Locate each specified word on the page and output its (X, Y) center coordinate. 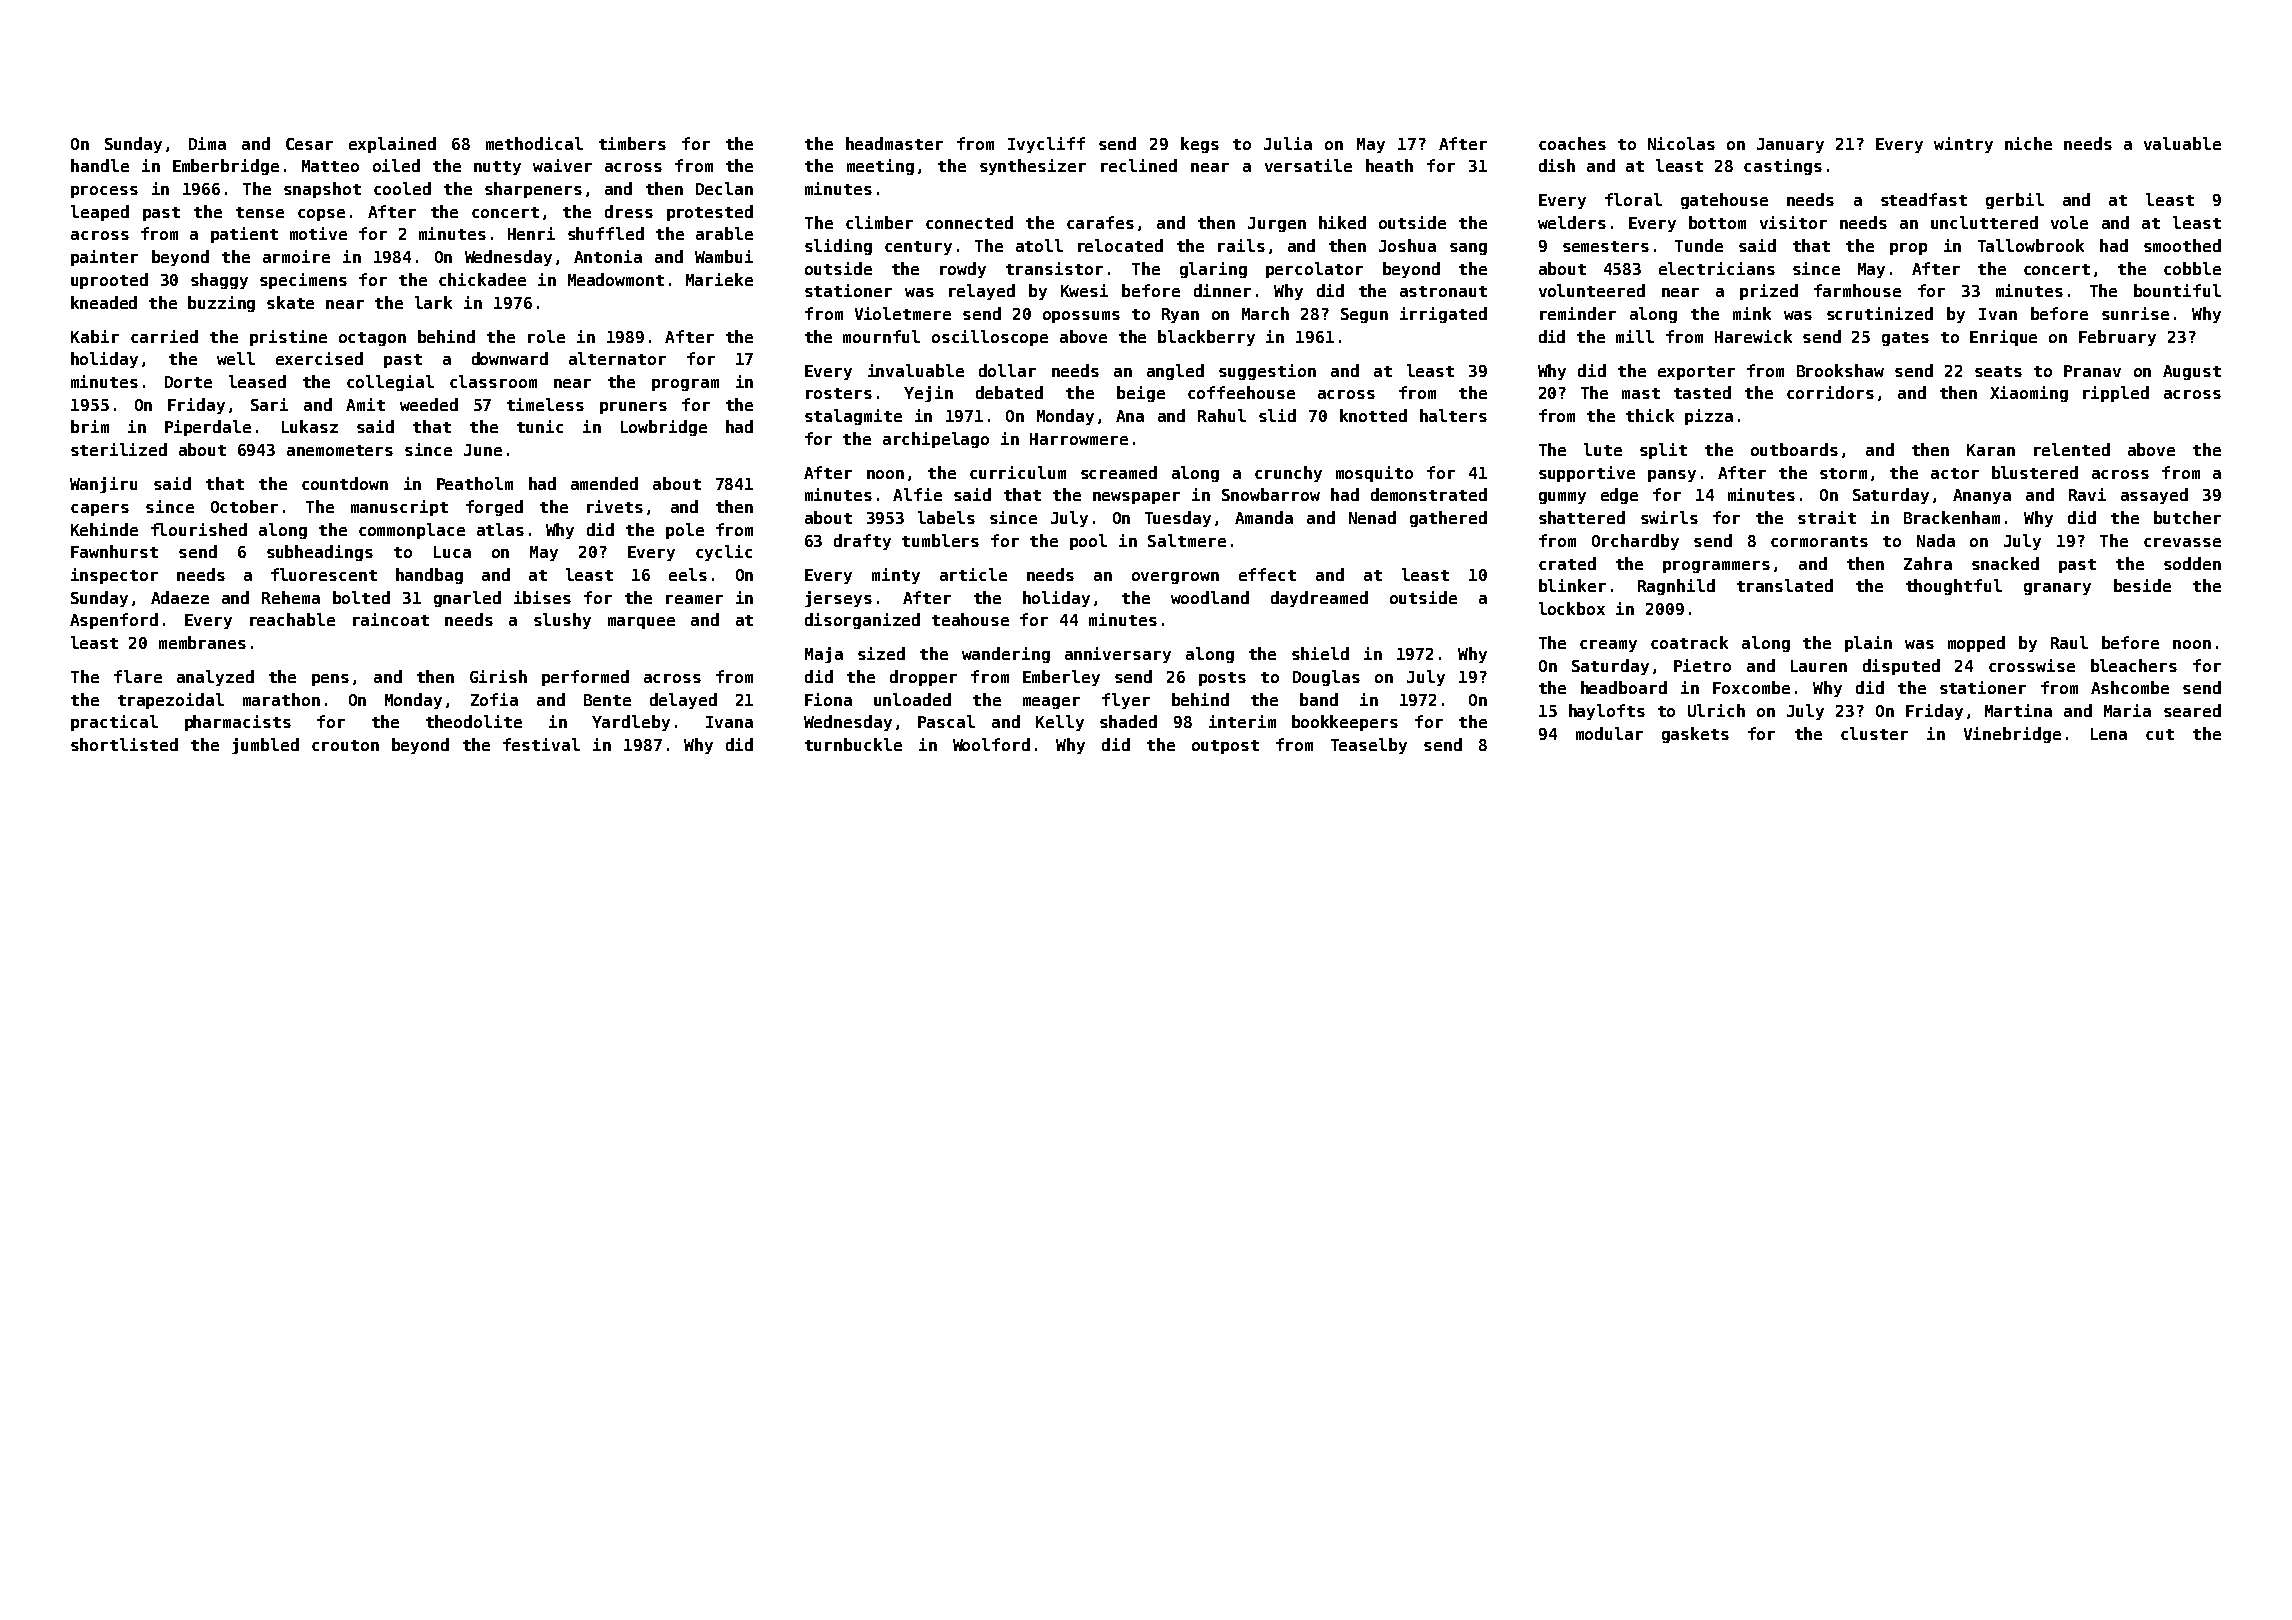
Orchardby (1635, 542)
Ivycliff (1046, 145)
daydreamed (1319, 599)
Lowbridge (664, 428)
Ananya (1982, 496)
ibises (542, 597)
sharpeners (533, 190)
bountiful (2177, 290)
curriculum (1018, 472)
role (546, 336)
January (1790, 145)
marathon (281, 699)
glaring (1213, 270)
